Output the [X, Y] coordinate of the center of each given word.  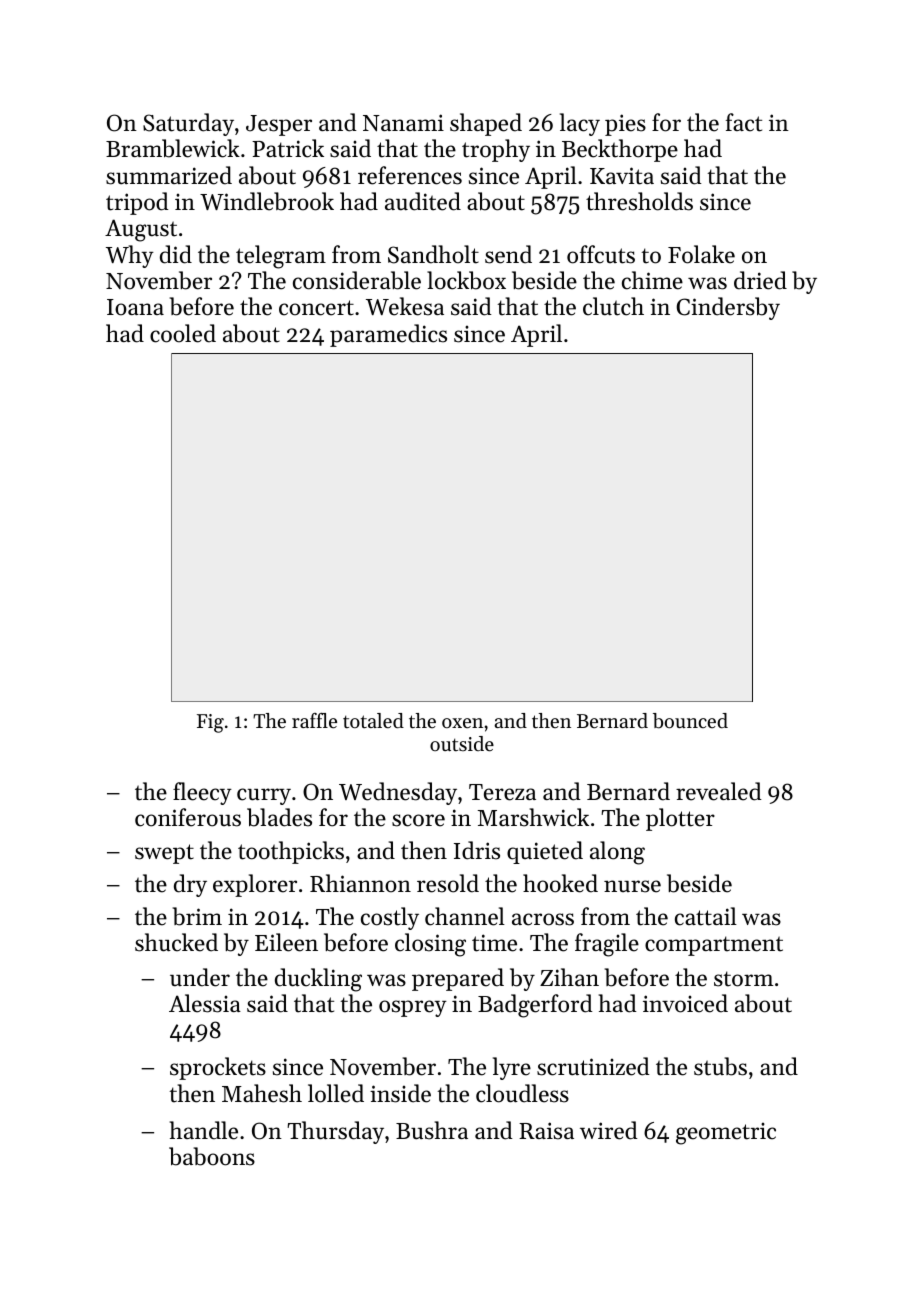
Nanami [403, 123]
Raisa [546, 1131]
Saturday [188, 124]
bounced [690, 721]
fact [744, 122]
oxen [462, 723]
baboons [212, 1156]
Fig [210, 723]
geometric [726, 1134]
